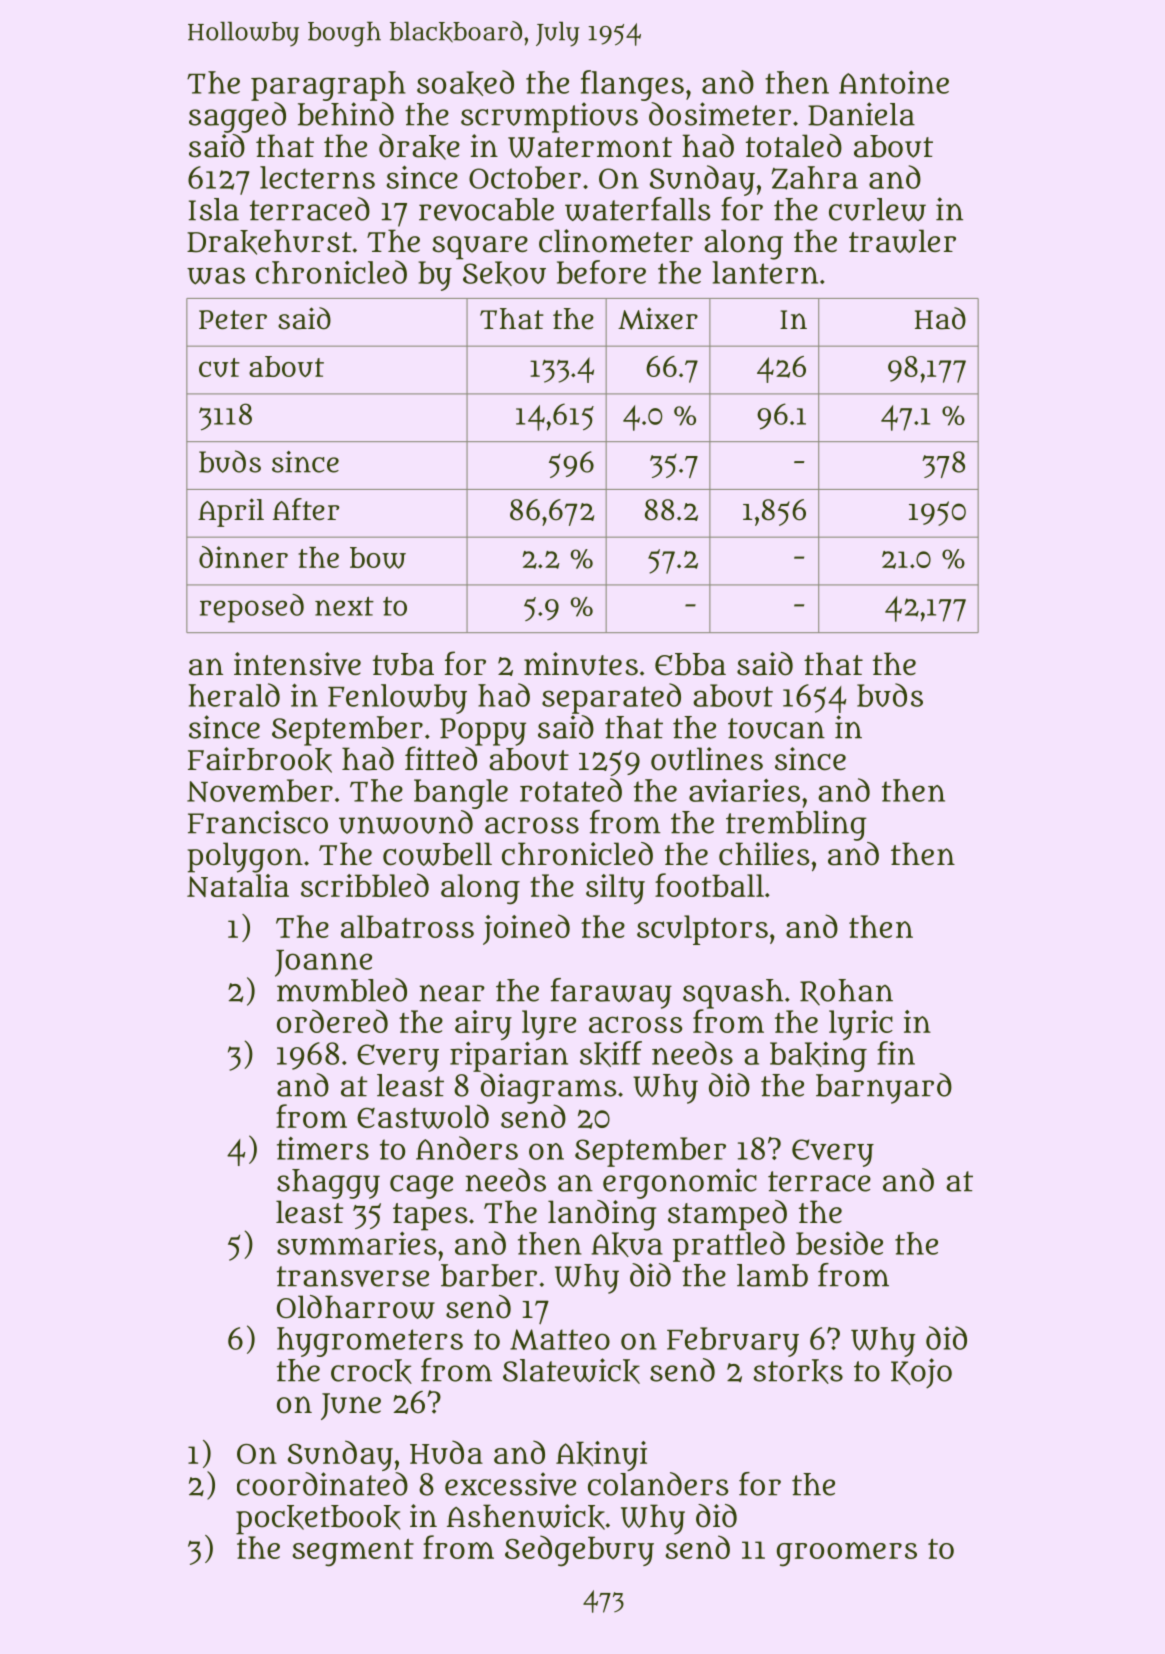 This page has width=1165, height=1654. What do you see at coordinates (322, 1484) in the page?
I see `coordinated` at bounding box center [322, 1484].
